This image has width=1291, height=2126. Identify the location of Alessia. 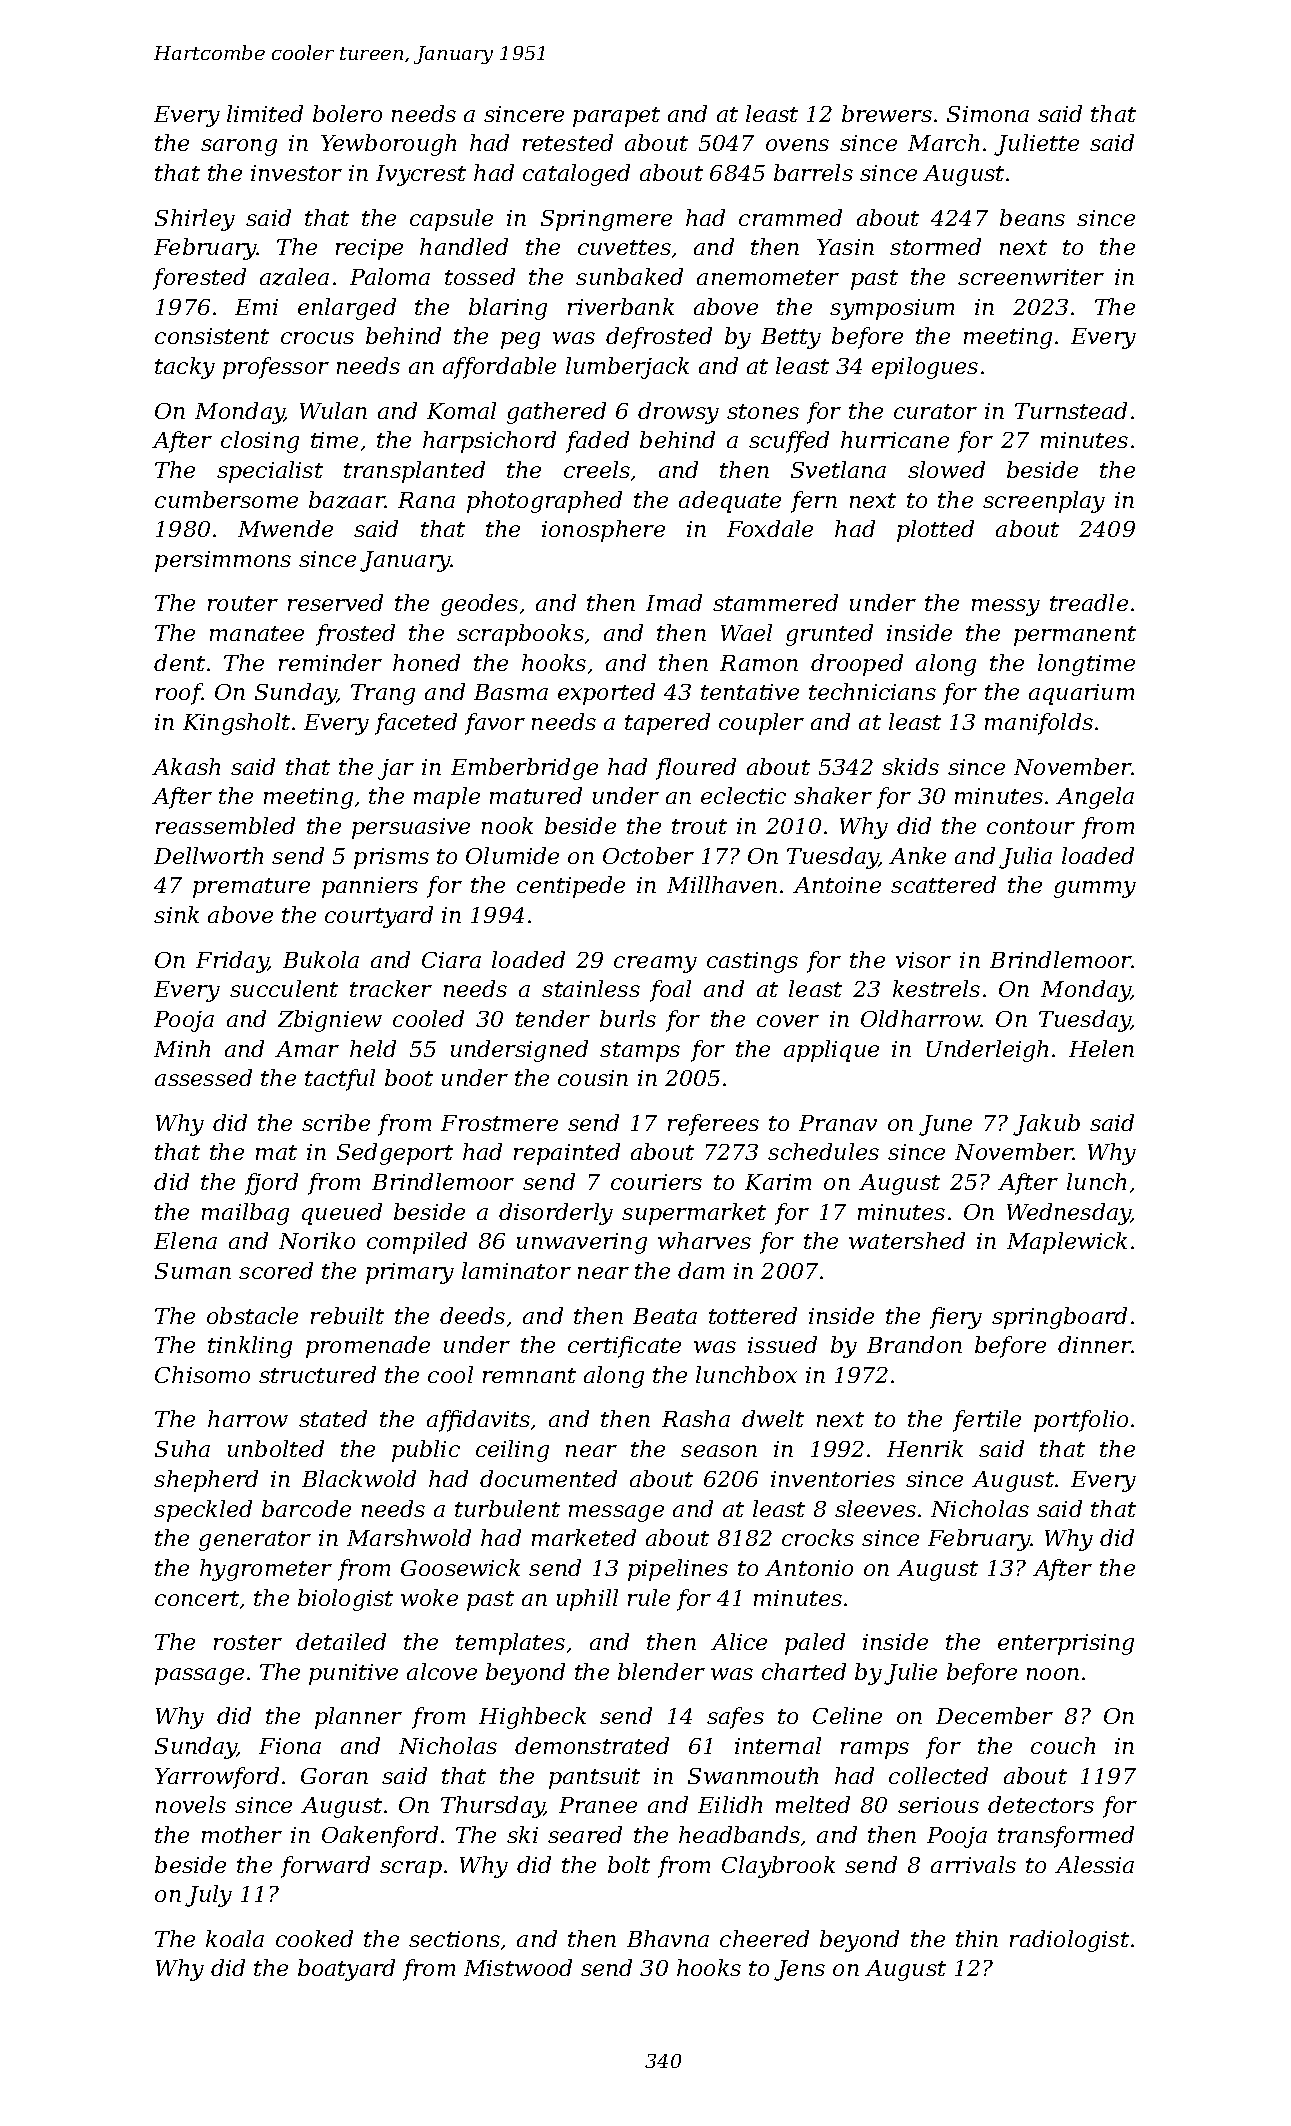
(1094, 1864).
